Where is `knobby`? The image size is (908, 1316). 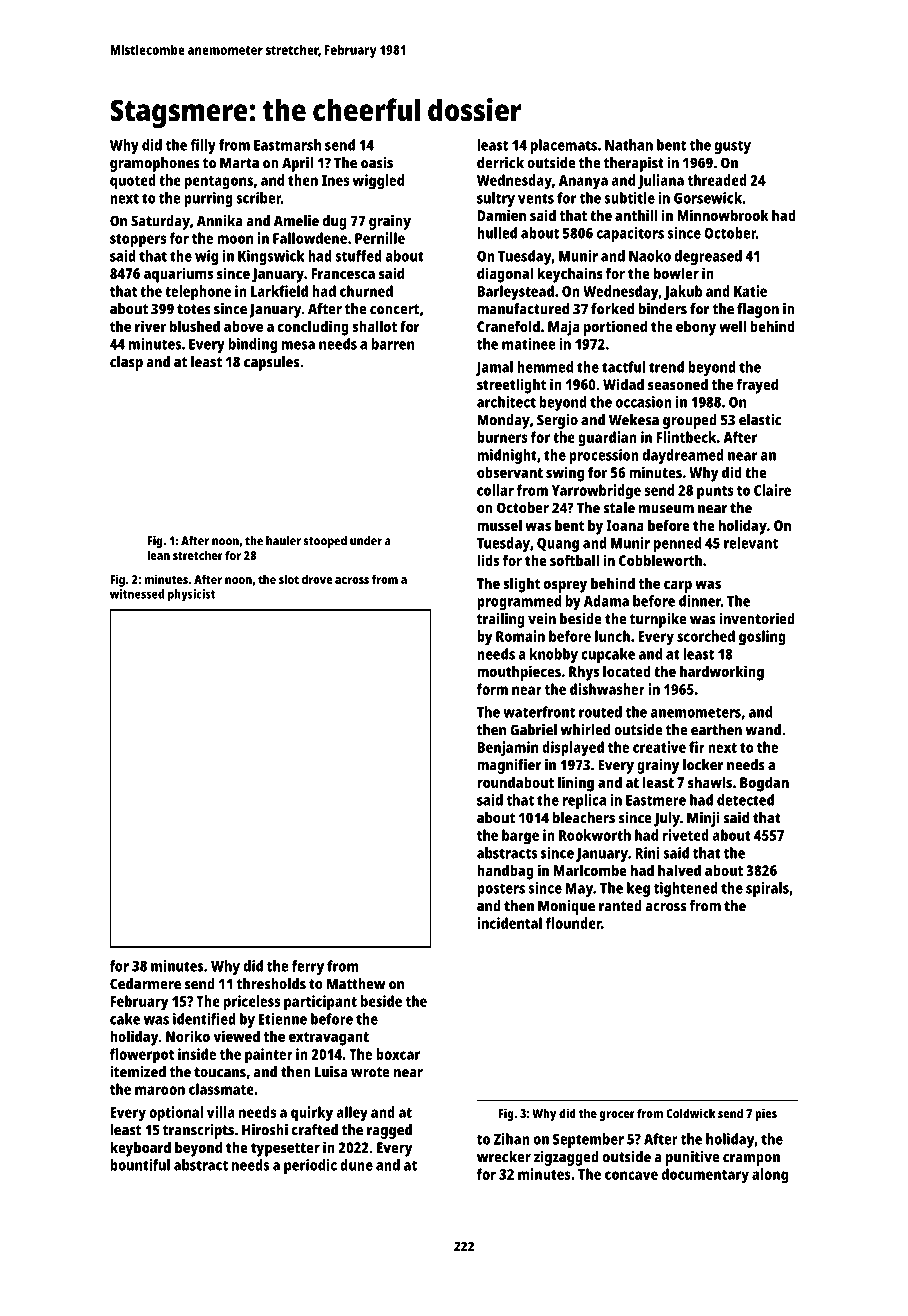 knobby is located at coordinates (554, 655).
